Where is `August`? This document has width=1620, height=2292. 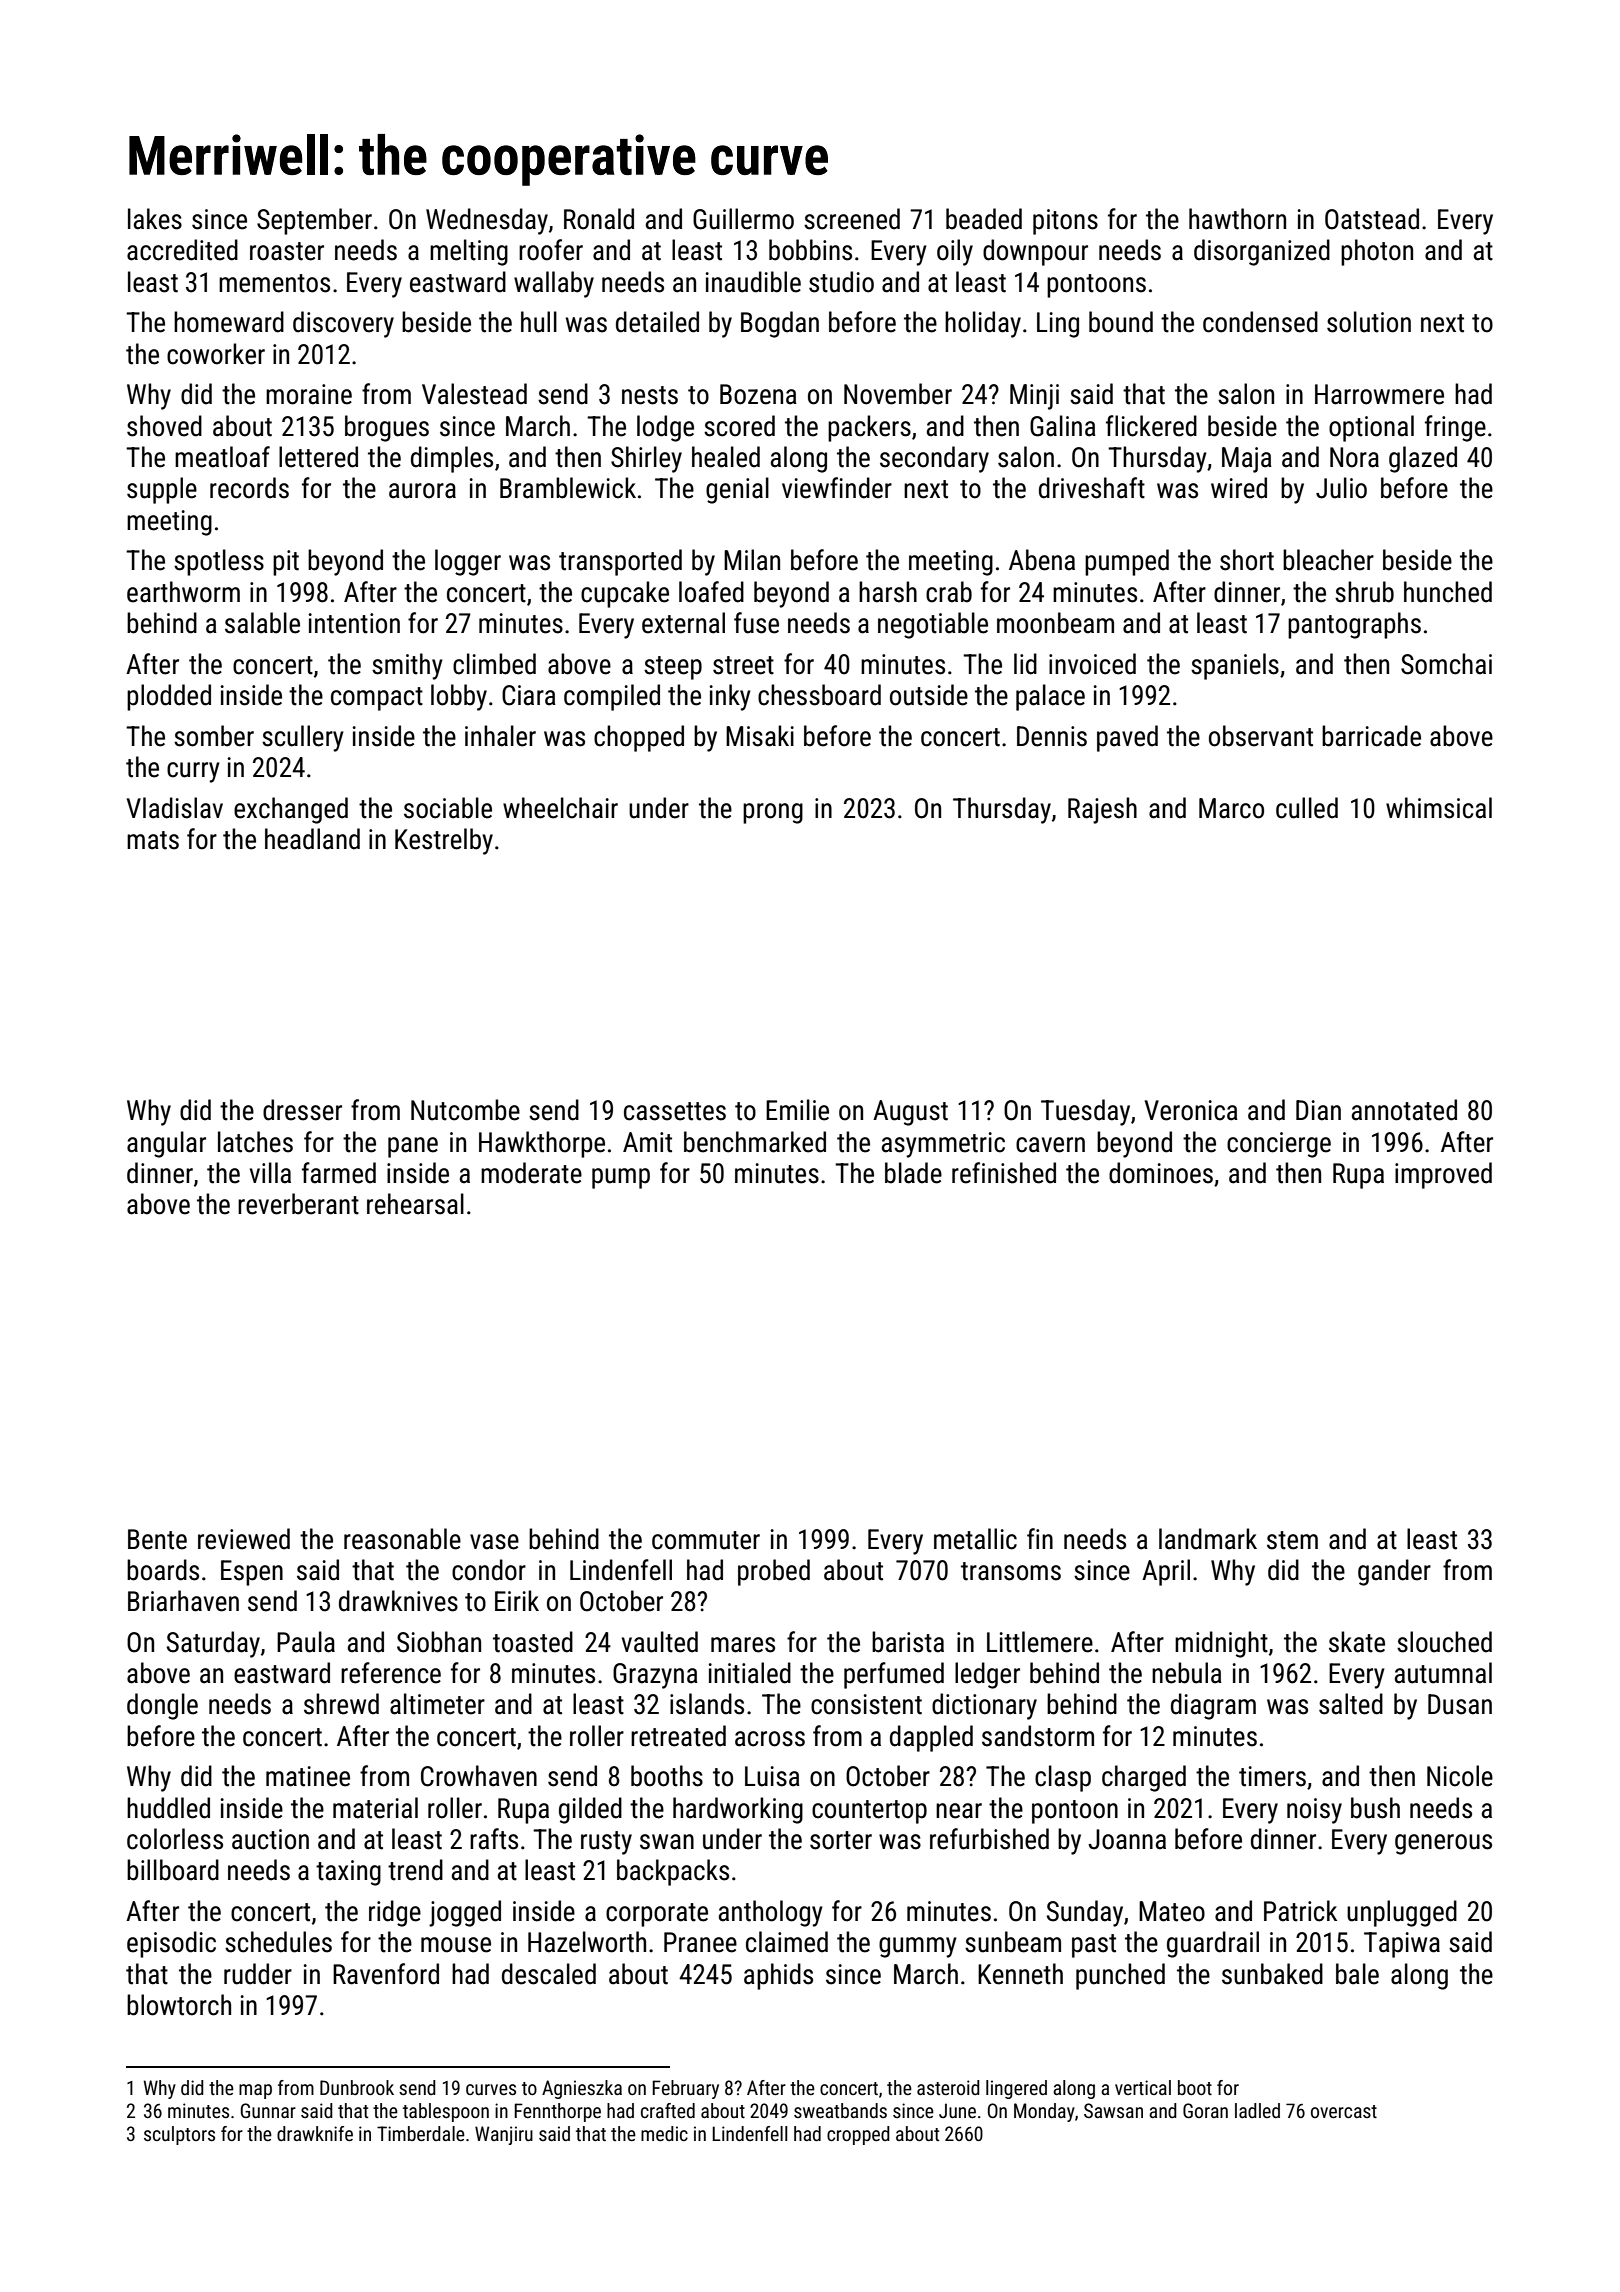
August is located at coordinates (910, 1113).
